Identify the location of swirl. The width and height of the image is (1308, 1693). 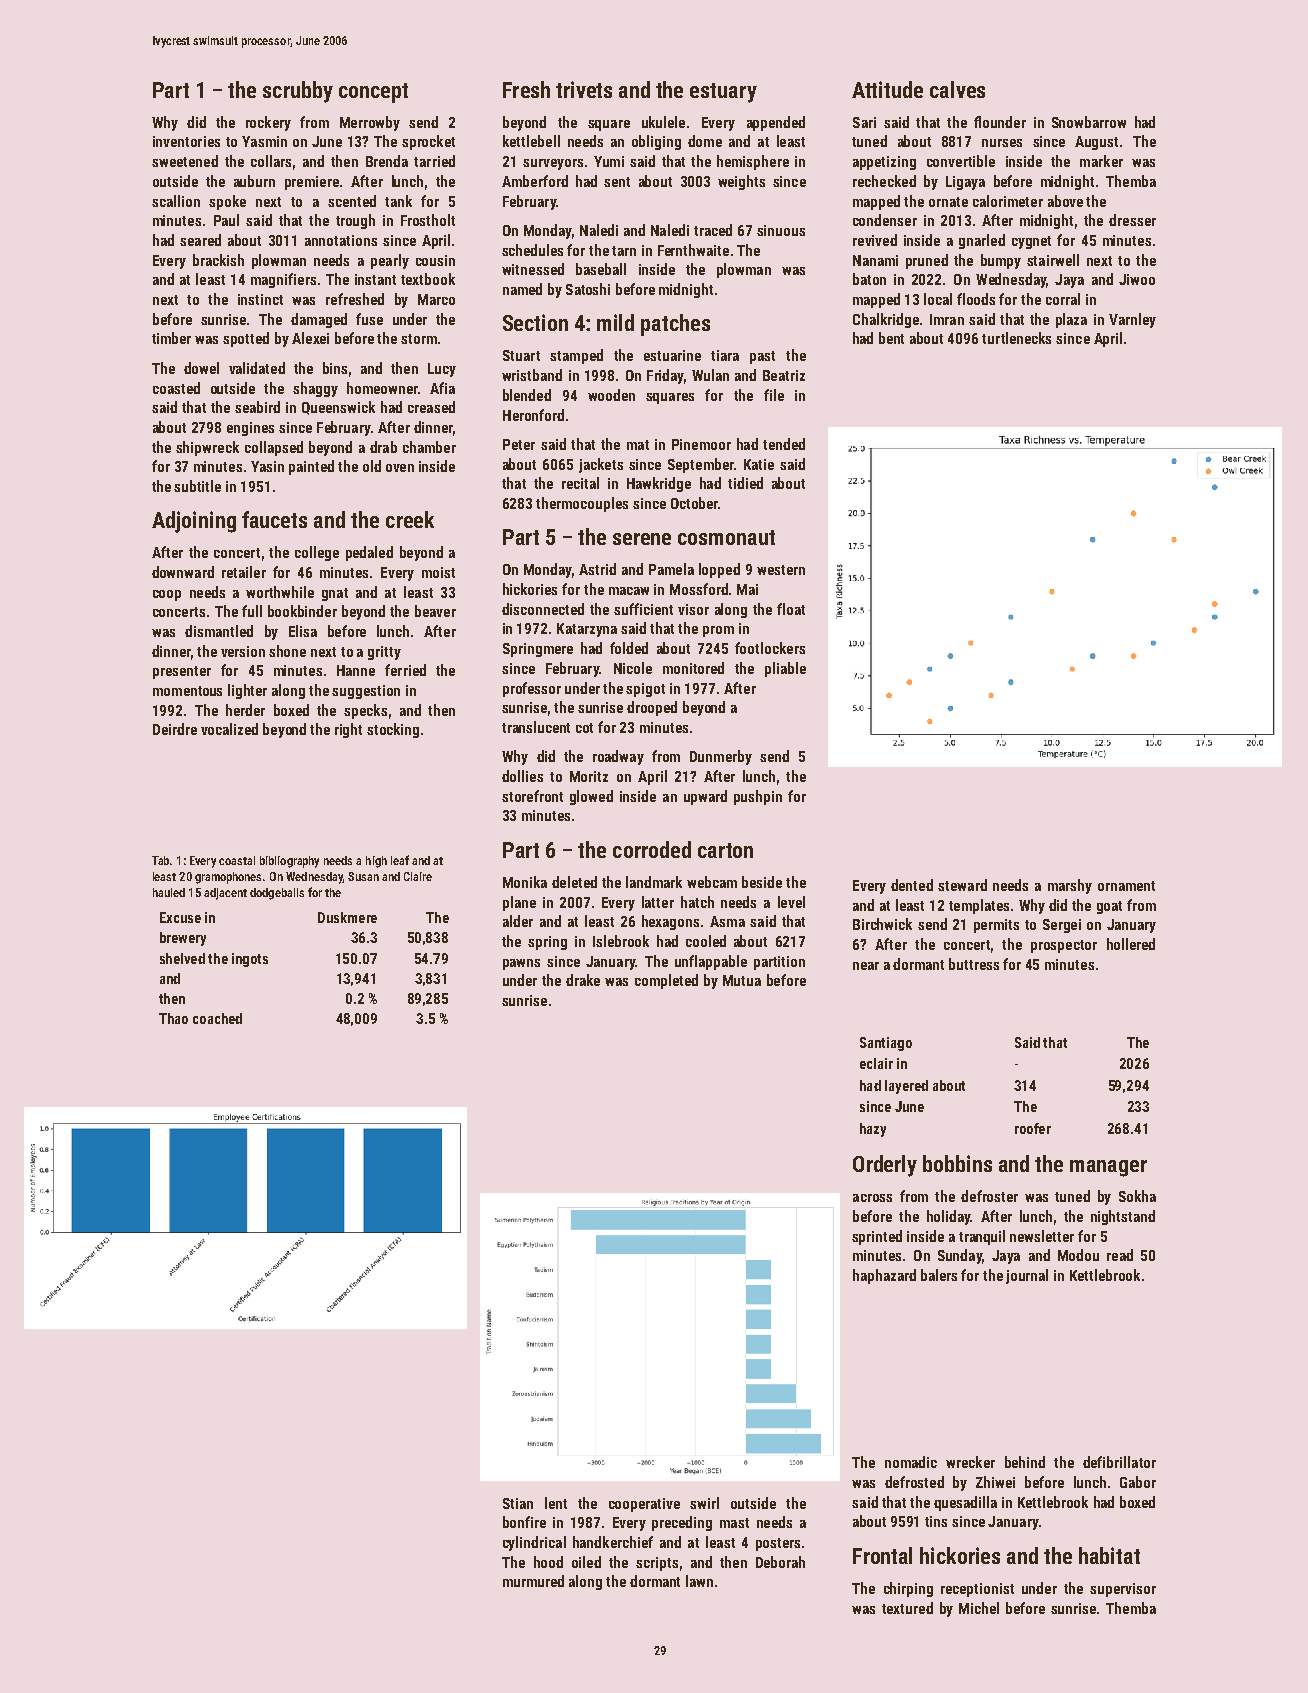
(704, 1503).
